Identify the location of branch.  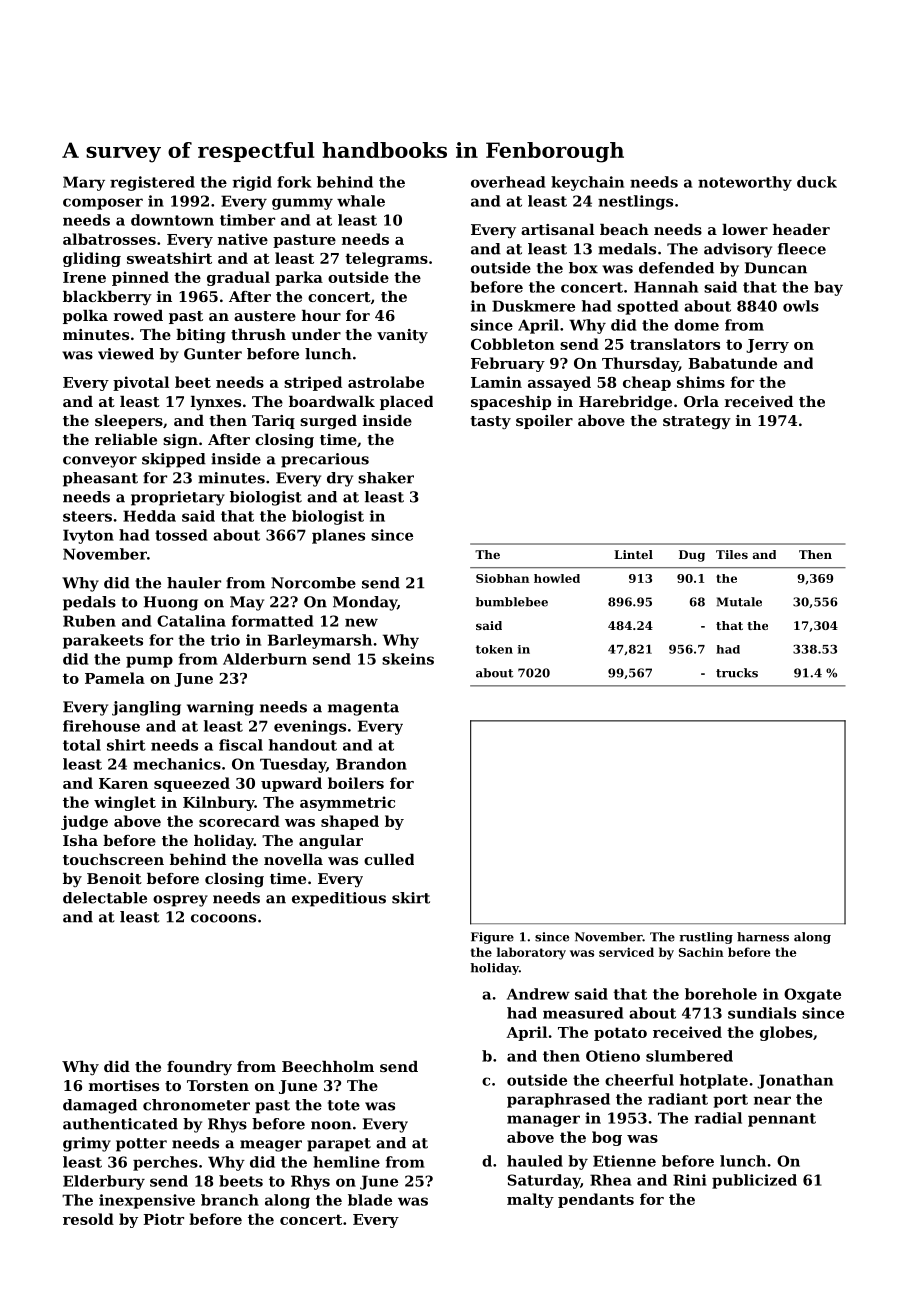
(230, 1200).
